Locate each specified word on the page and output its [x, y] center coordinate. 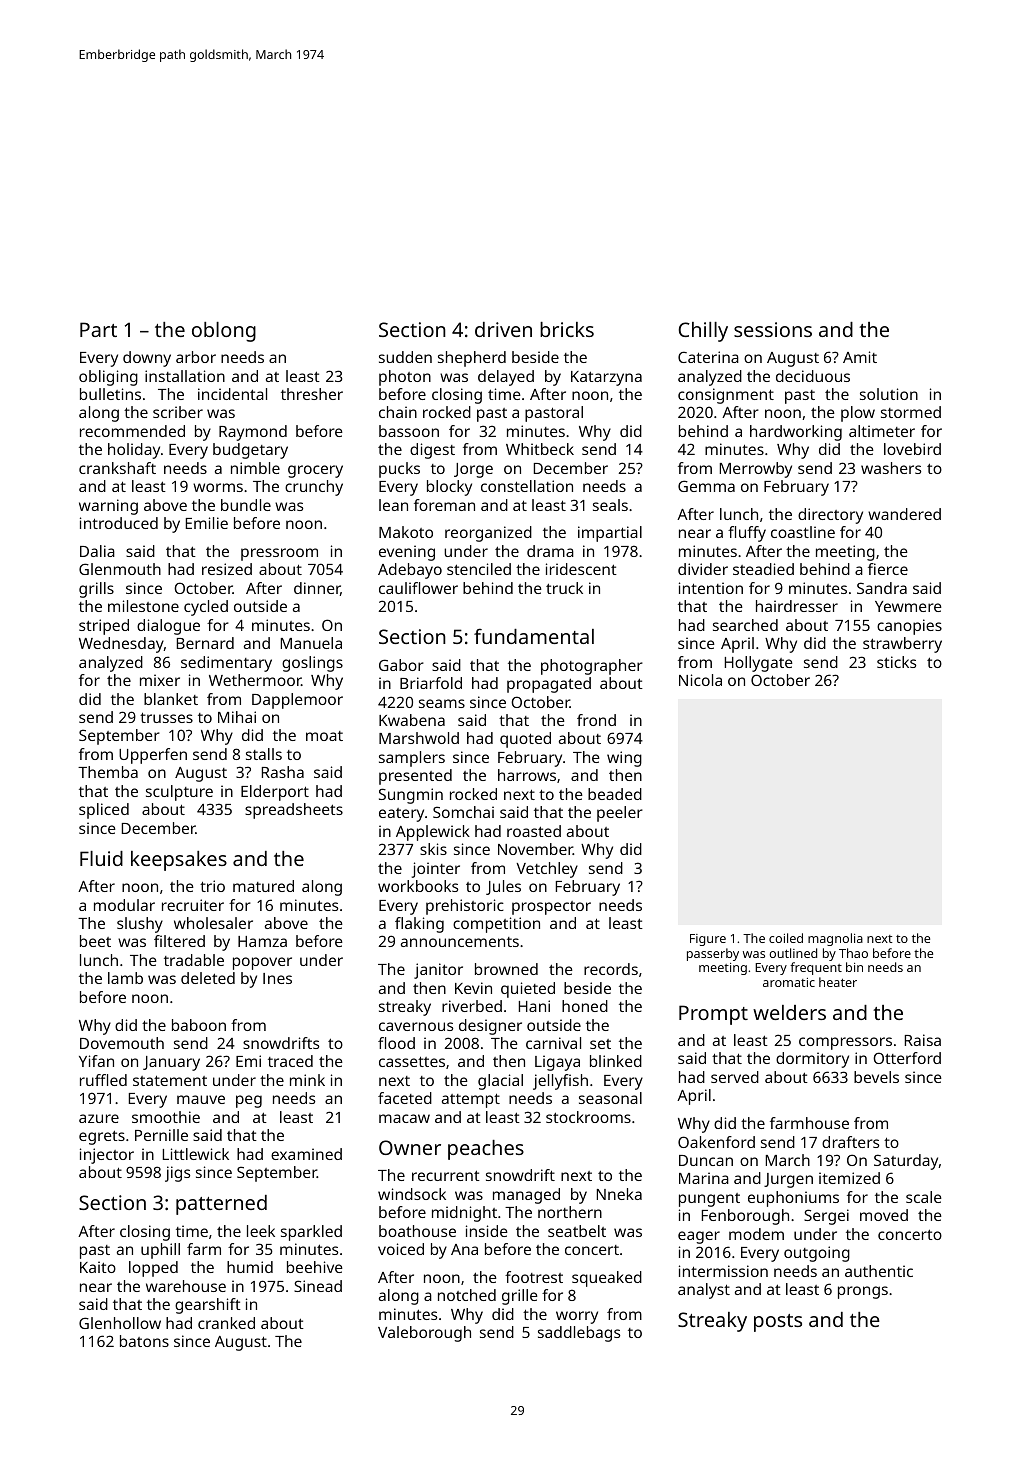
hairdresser [797, 606]
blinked [616, 1061]
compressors [845, 1043]
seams [442, 703]
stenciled [479, 569]
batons [144, 1341]
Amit [860, 357]
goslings [312, 664]
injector [107, 1156]
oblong [224, 332]
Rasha [283, 772]
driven [503, 329]
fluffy [747, 534]
